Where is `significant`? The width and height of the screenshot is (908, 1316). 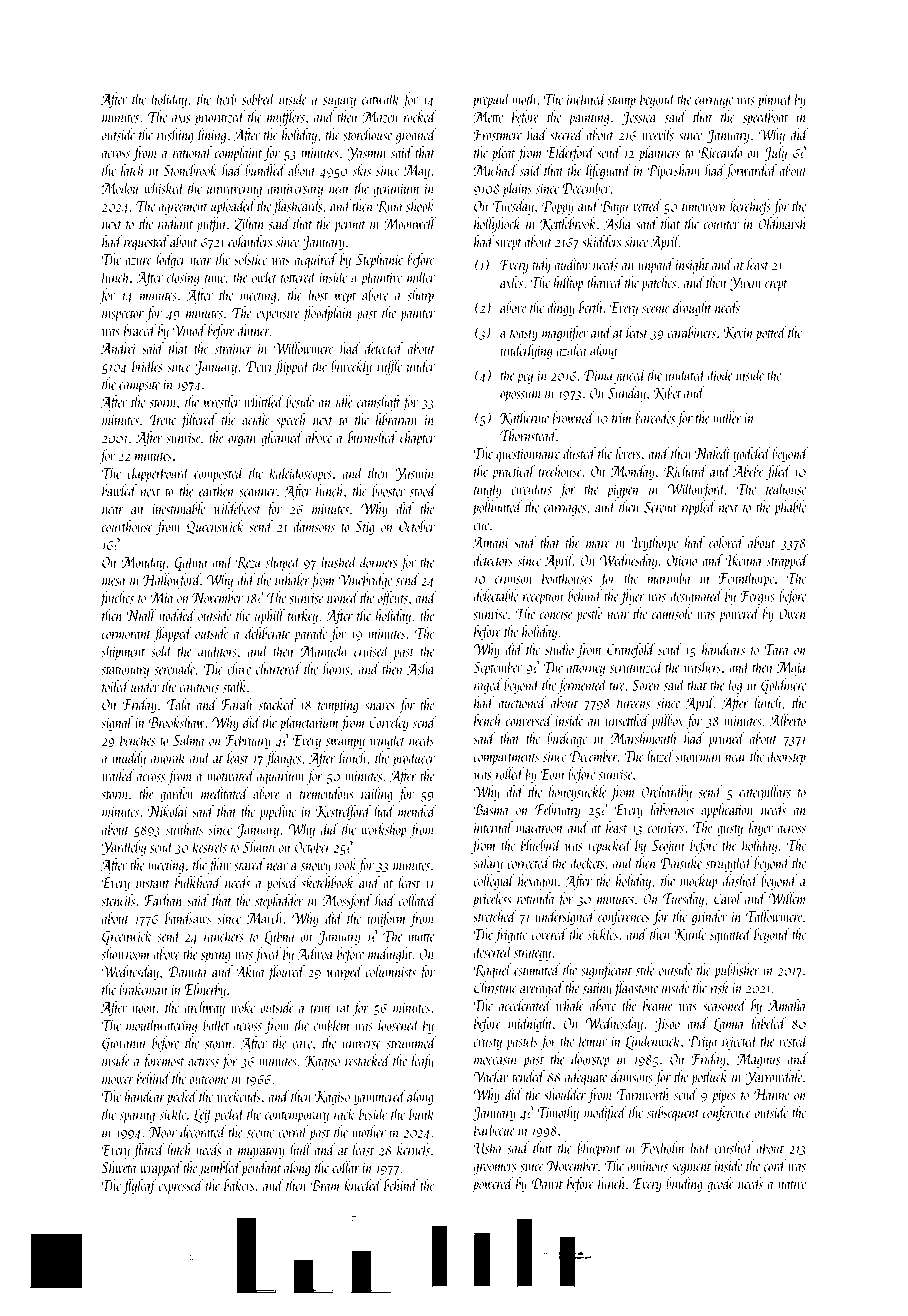
significant is located at coordinates (606, 971).
